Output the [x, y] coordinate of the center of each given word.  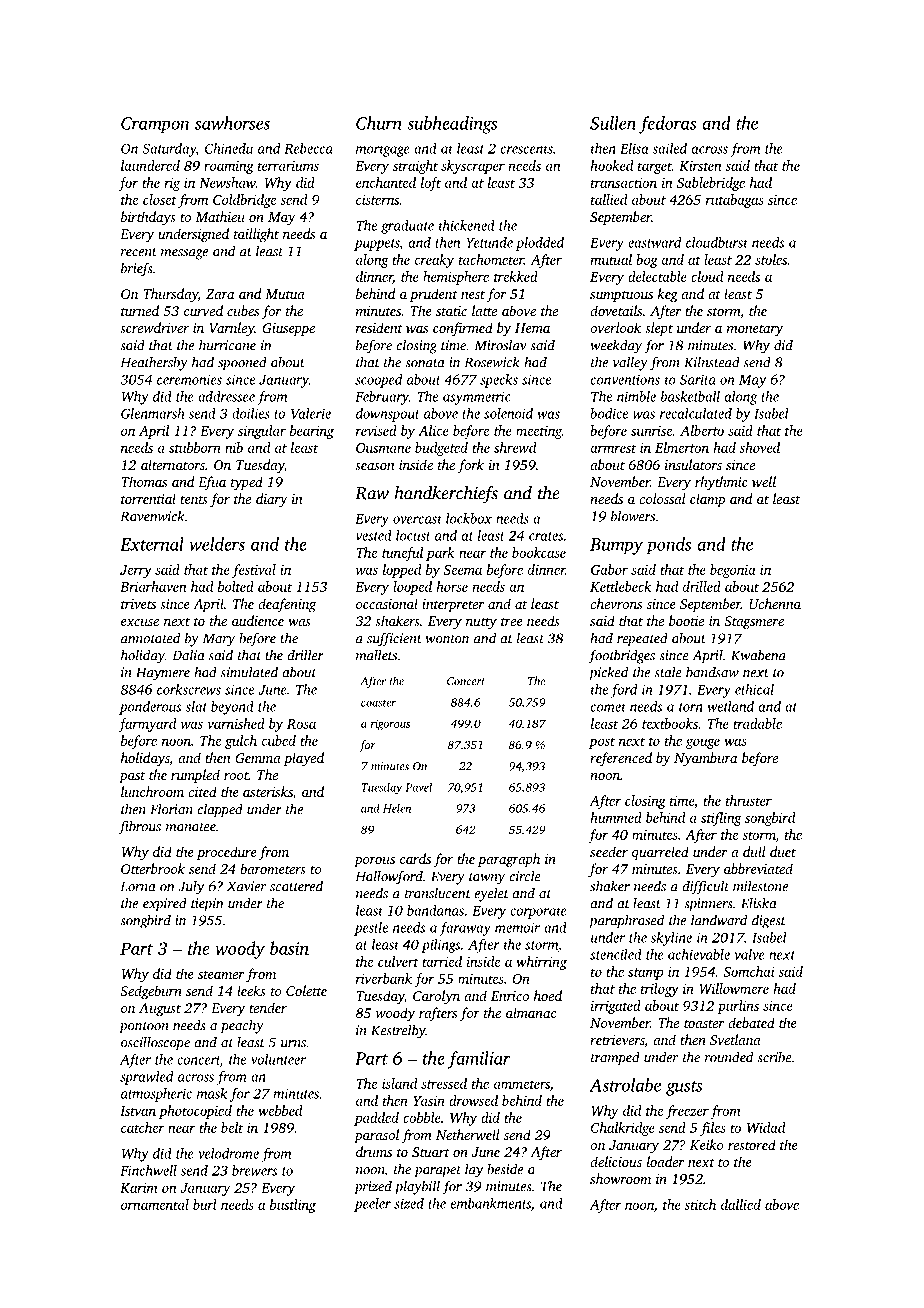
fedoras [667, 125]
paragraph [509, 860]
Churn [379, 123]
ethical [754, 689]
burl [205, 1204]
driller [305, 655]
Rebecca [308, 148]
